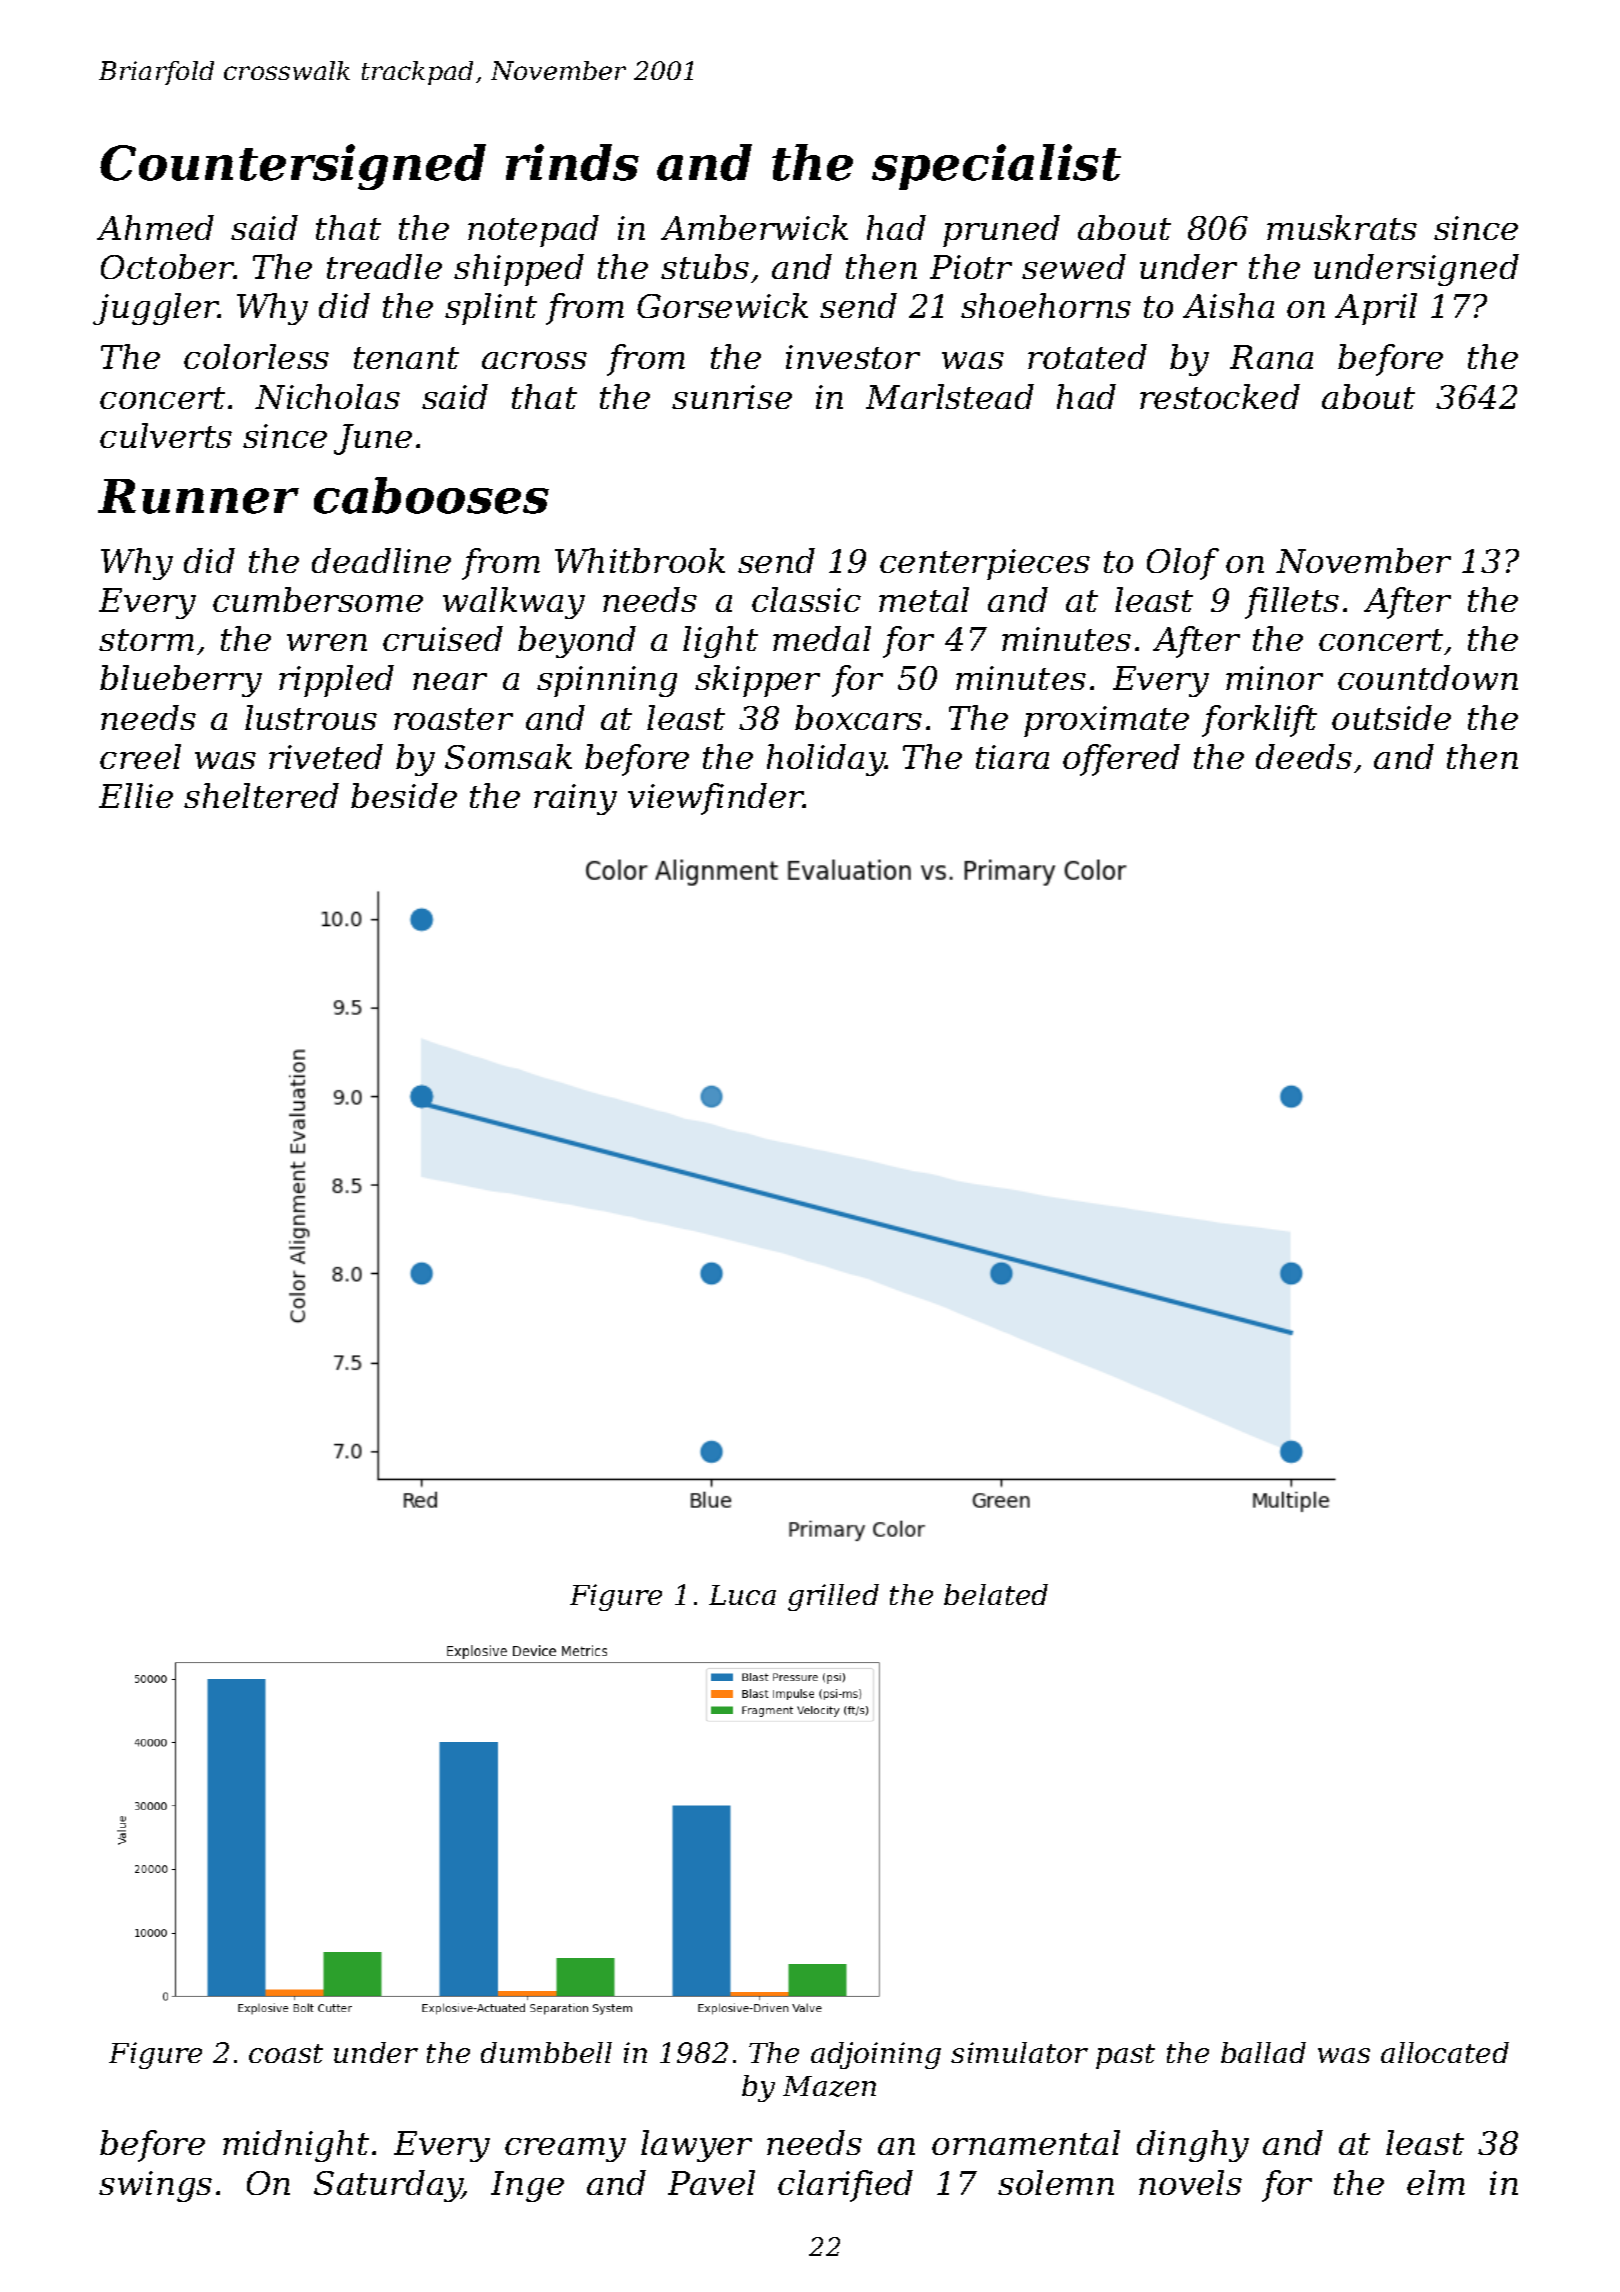  I want to click on specialist, so click(996, 167).
